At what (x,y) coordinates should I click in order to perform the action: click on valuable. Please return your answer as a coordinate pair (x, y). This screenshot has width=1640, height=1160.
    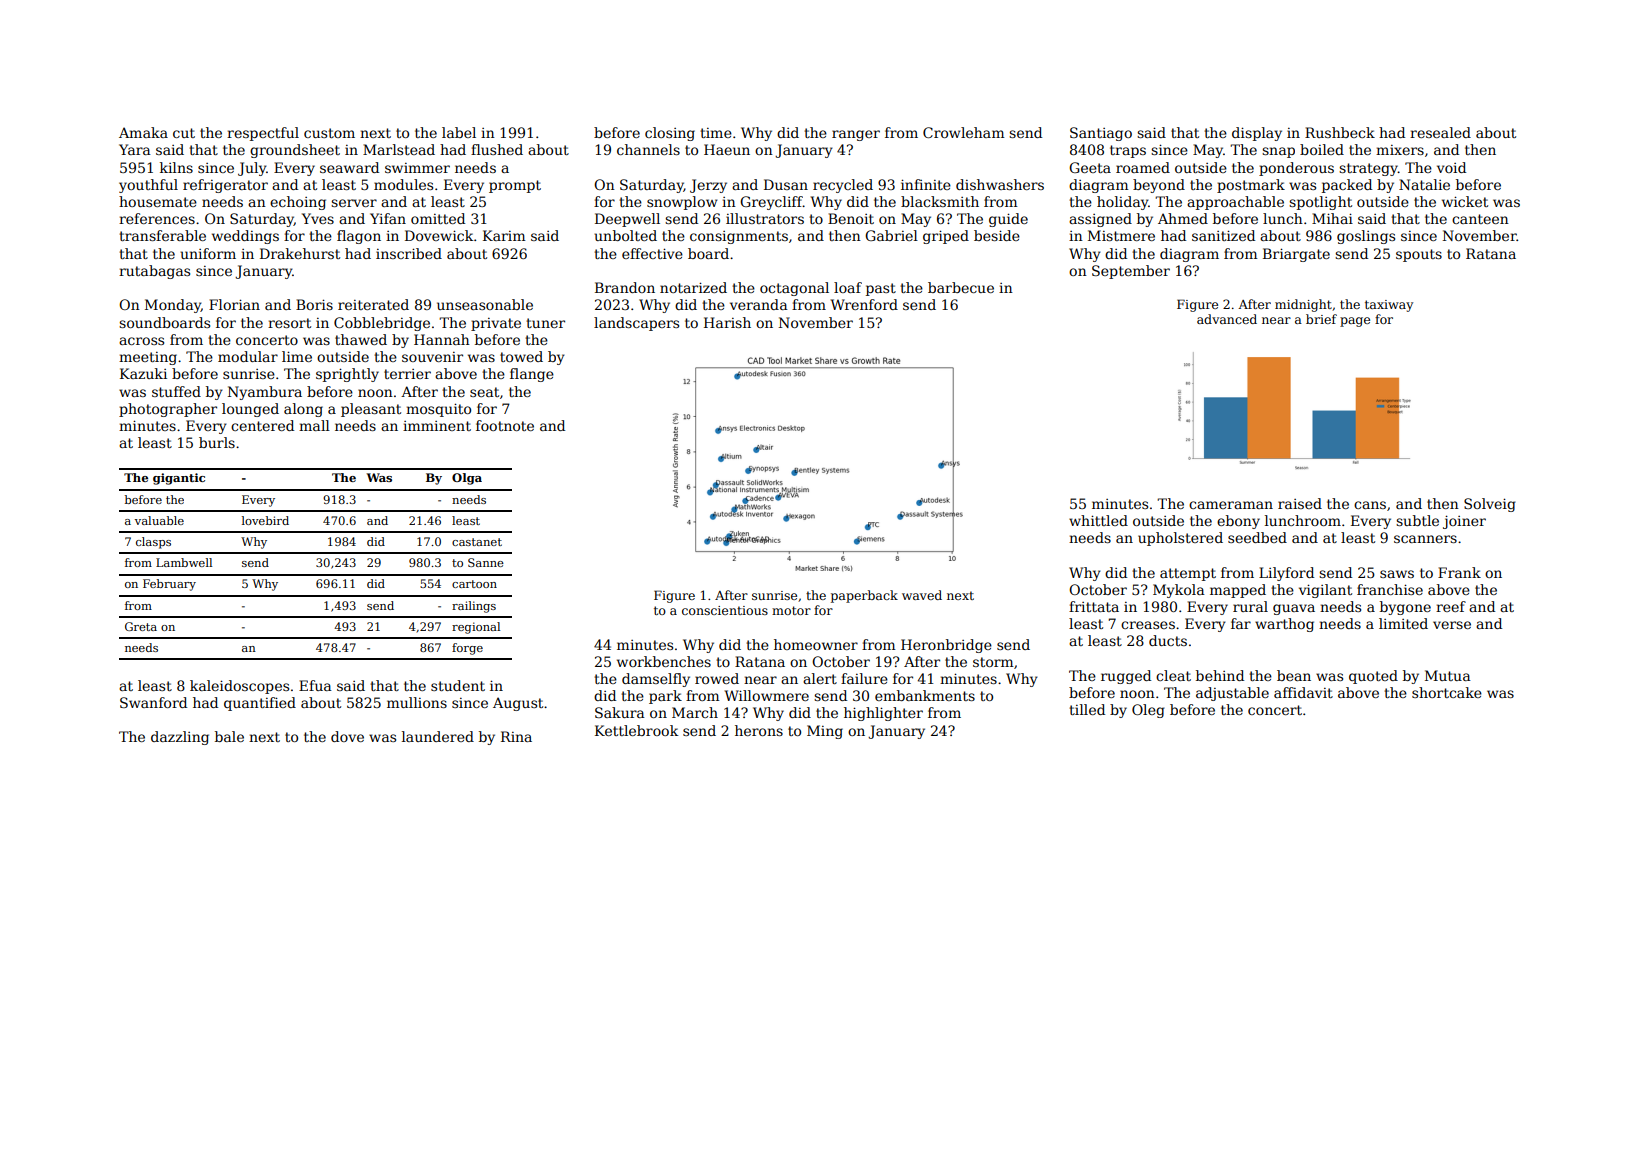
    Looking at the image, I should click on (159, 520).
